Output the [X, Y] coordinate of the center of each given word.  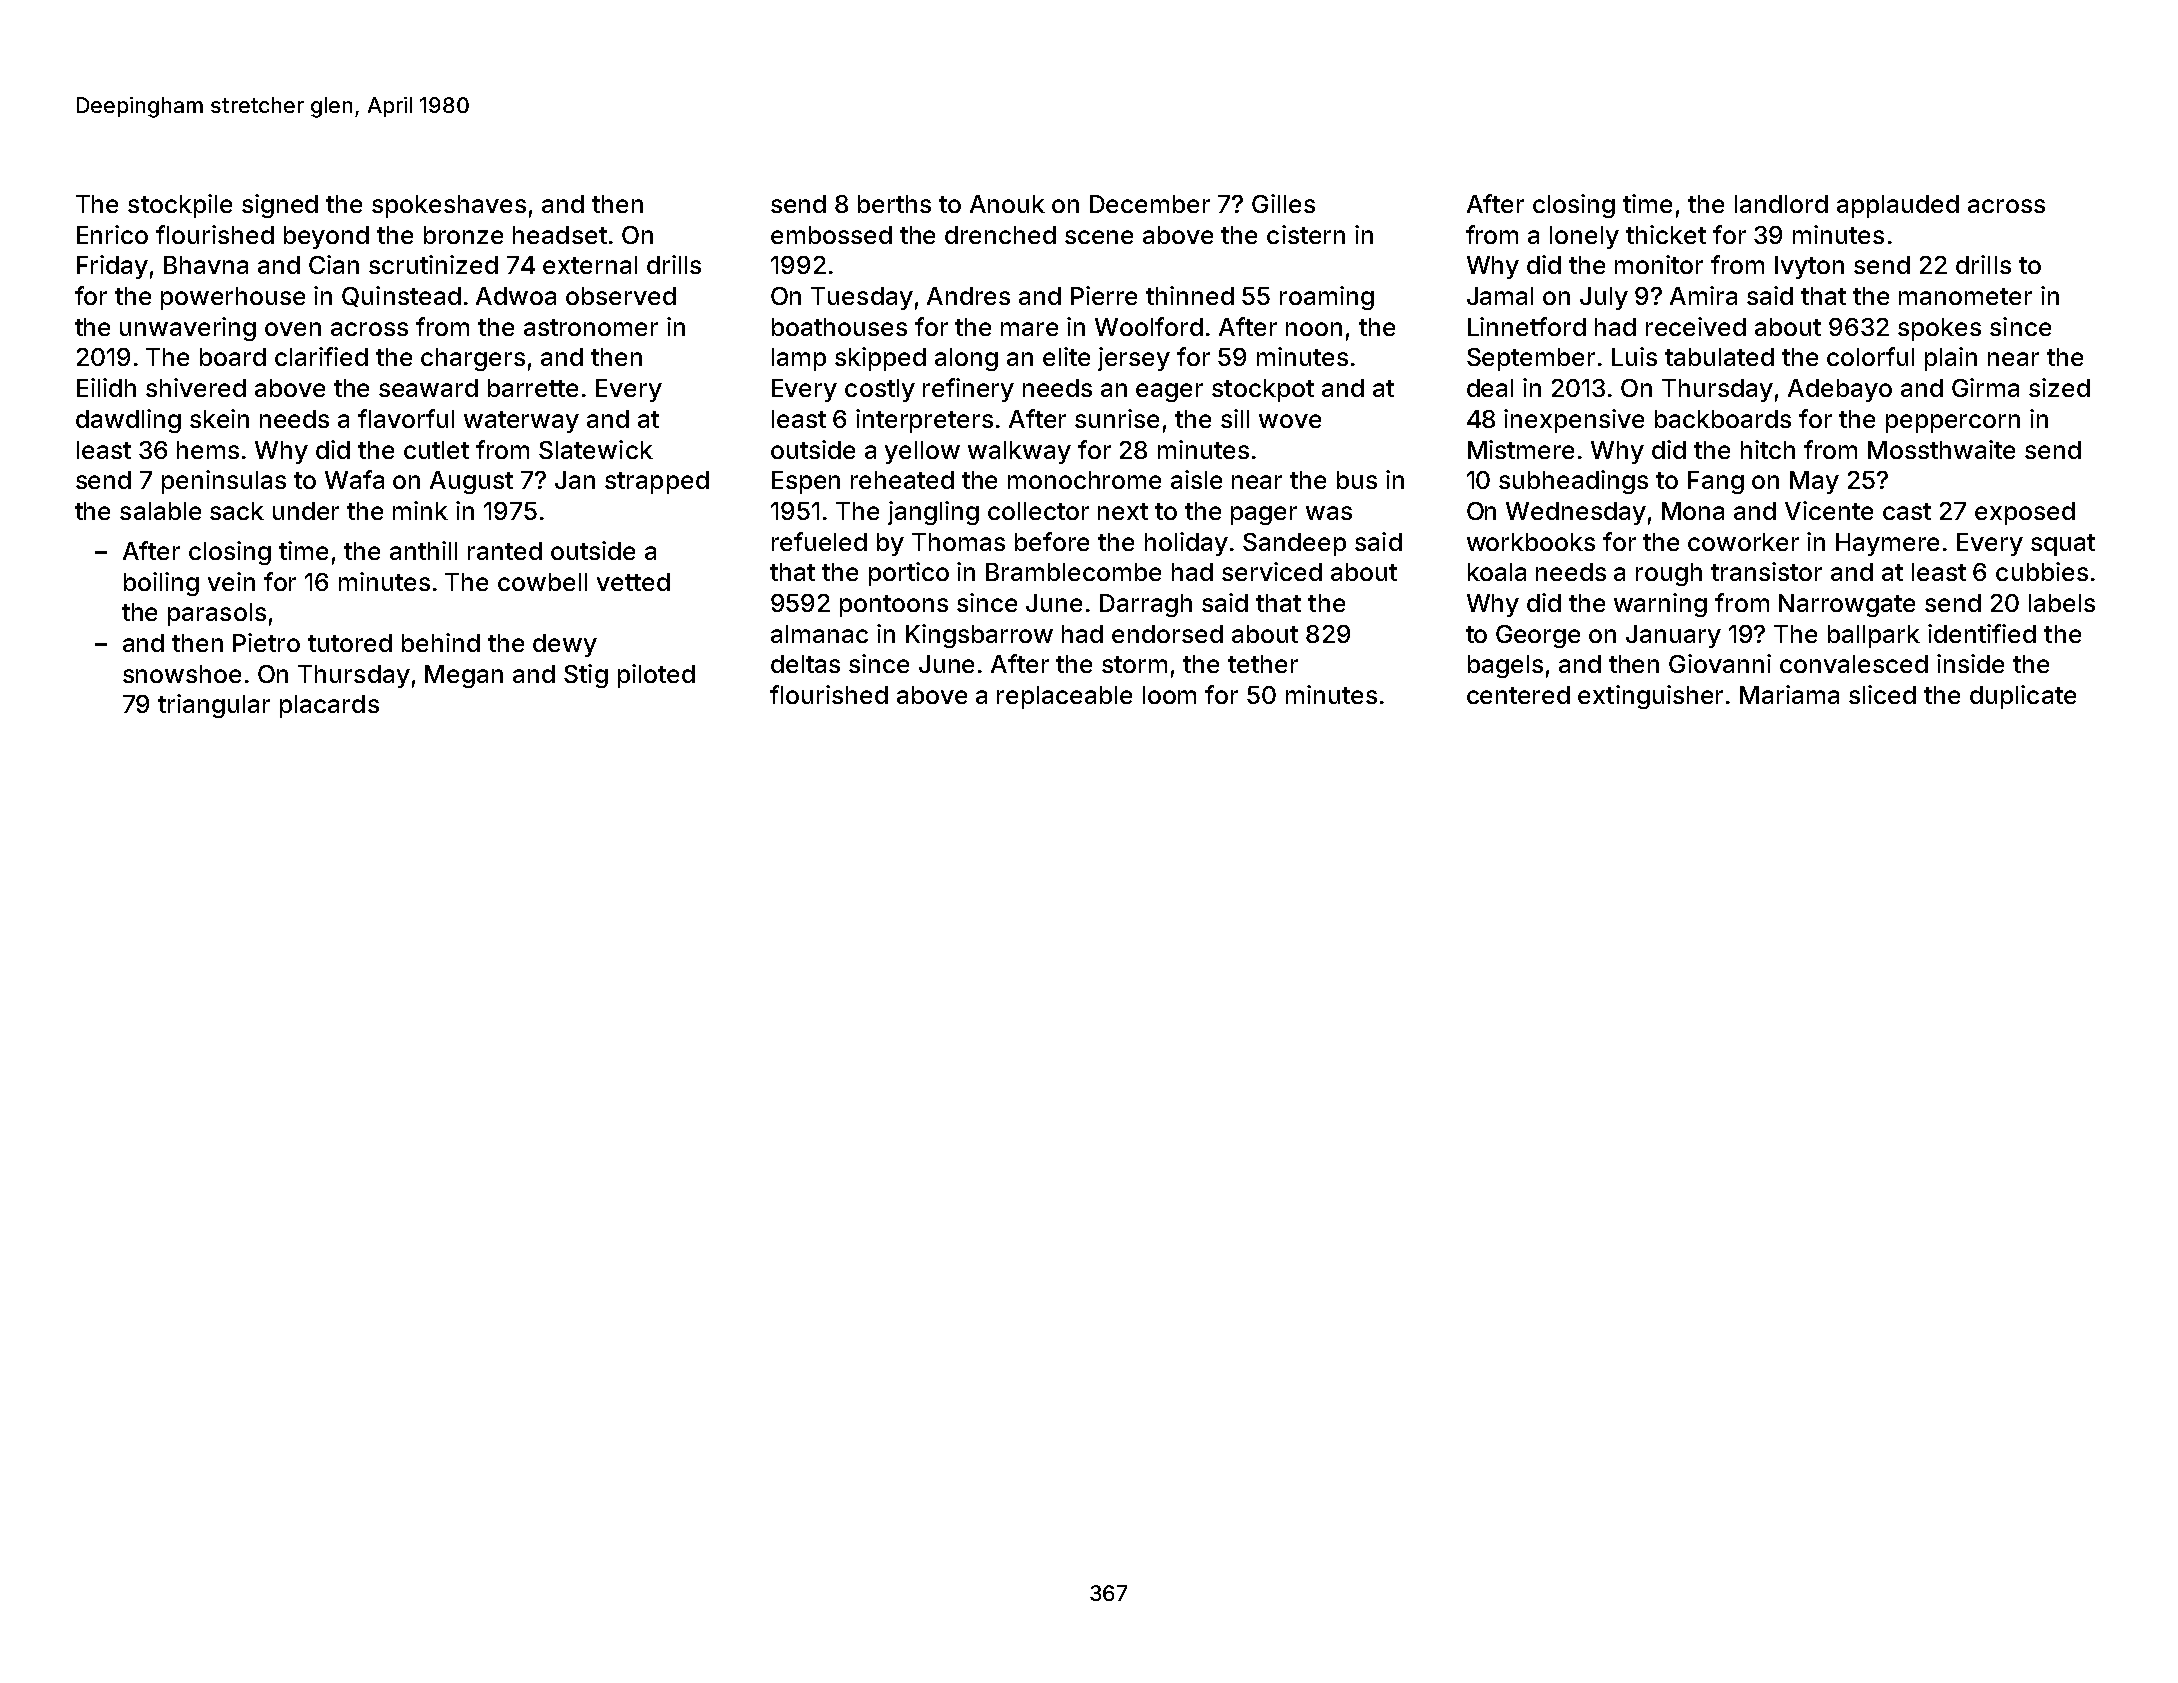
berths [894, 204]
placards [329, 706]
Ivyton [1809, 267]
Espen [806, 482]
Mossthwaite [1941, 449]
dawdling [128, 421]
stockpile [180, 206]
